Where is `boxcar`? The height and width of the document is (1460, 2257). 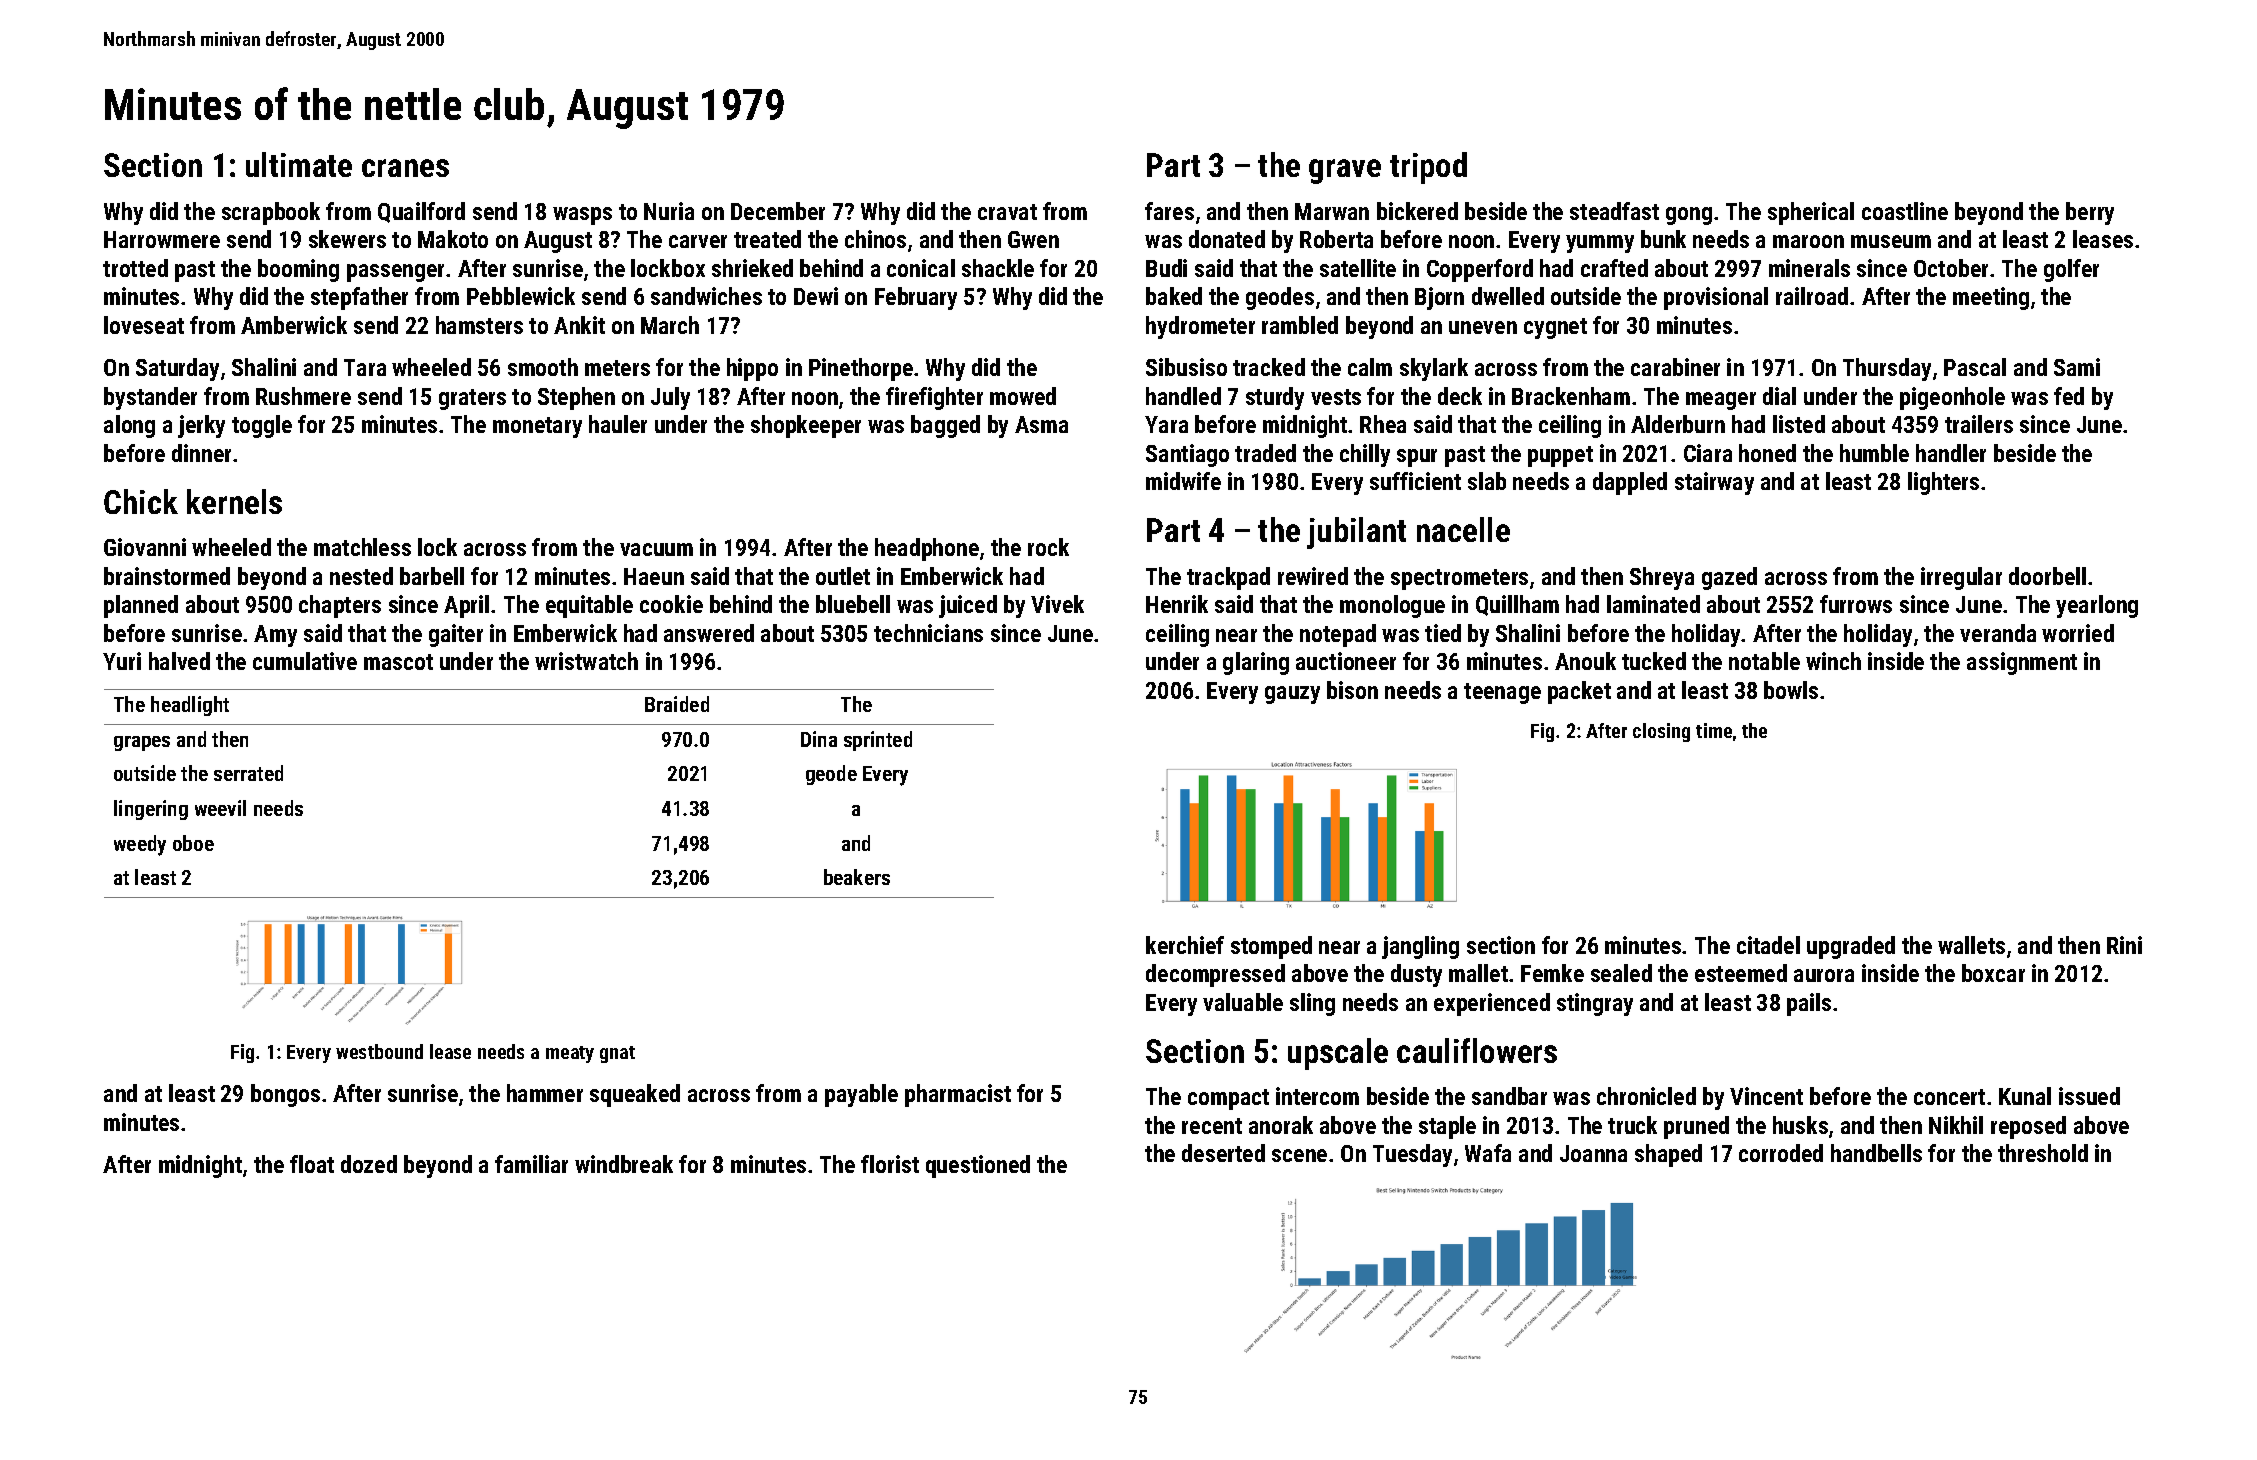 boxcar is located at coordinates (1993, 973).
